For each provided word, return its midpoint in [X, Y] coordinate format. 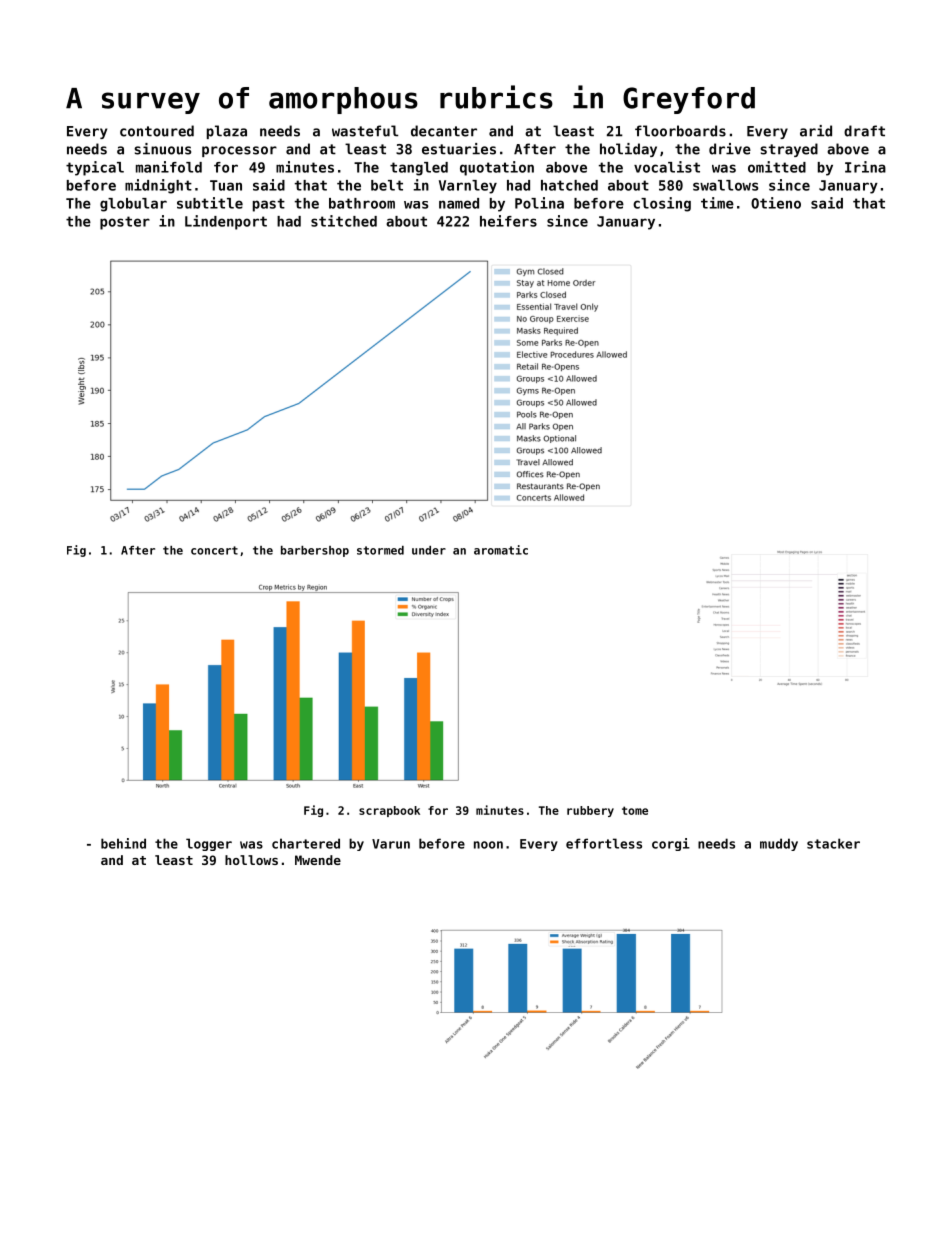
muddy [779, 844]
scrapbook [389, 811]
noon [488, 845]
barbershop [315, 551]
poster [125, 223]
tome [635, 810]
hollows [251, 860]
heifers [508, 221]
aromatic [501, 550]
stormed [380, 550]
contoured [157, 131]
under [429, 550]
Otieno [776, 203]
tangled [419, 169]
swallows [725, 185]
